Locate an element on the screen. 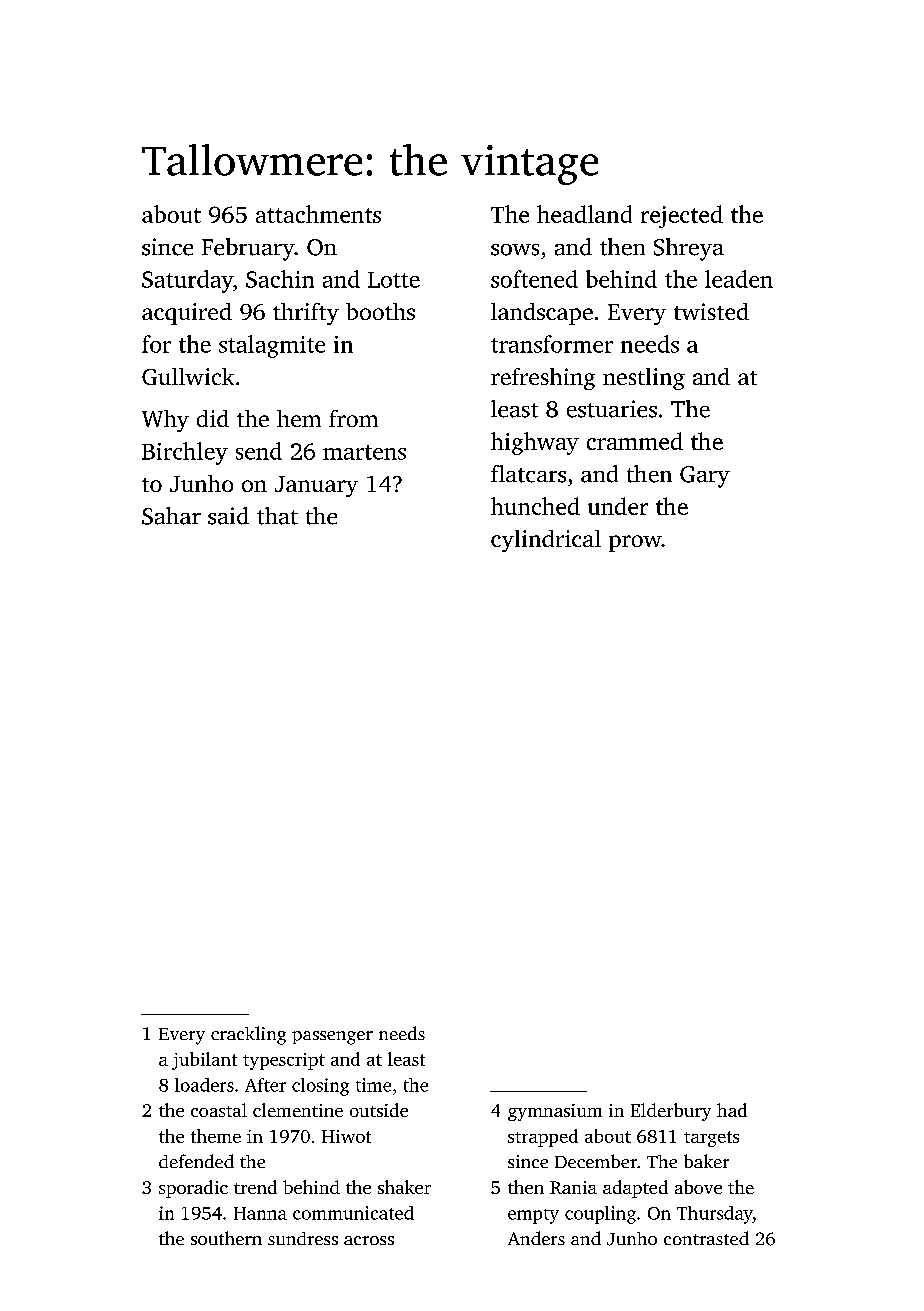  hunched is located at coordinates (535, 506).
